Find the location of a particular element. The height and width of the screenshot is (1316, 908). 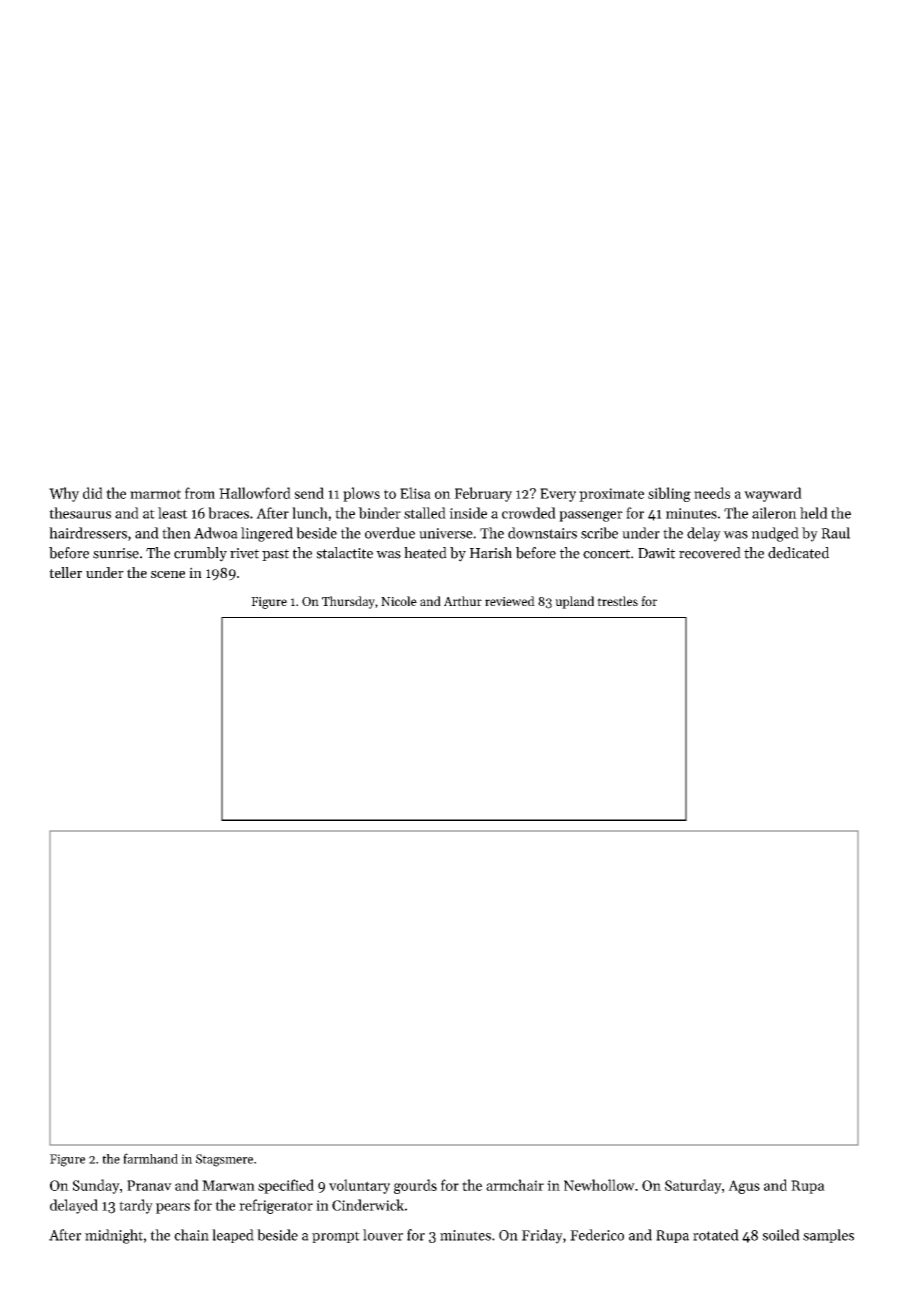

rotated is located at coordinates (716, 1235).
